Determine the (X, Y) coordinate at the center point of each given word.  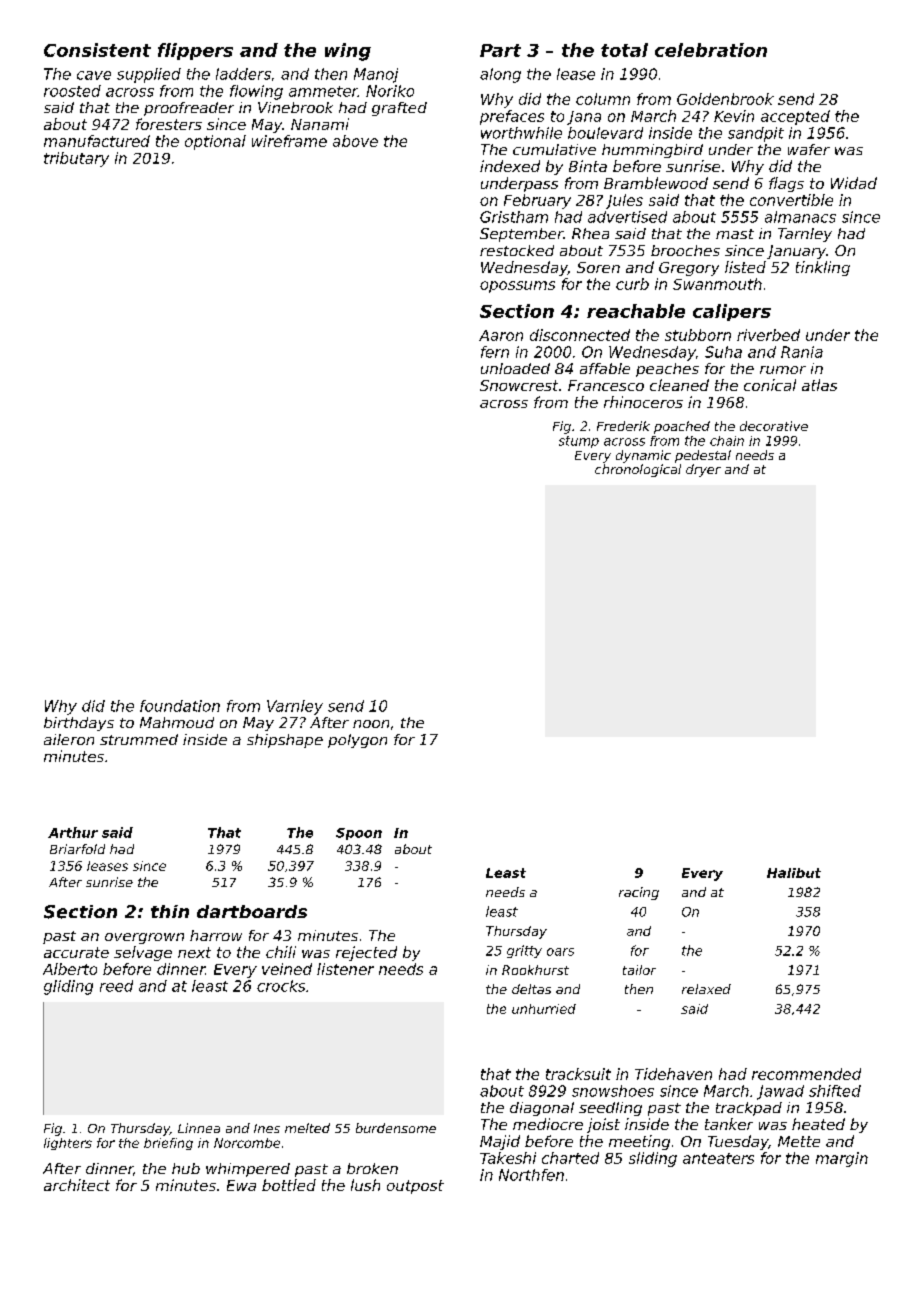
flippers (195, 51)
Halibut (794, 873)
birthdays (79, 724)
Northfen (531, 1175)
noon (371, 724)
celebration (711, 50)
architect (77, 1185)
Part (500, 50)
